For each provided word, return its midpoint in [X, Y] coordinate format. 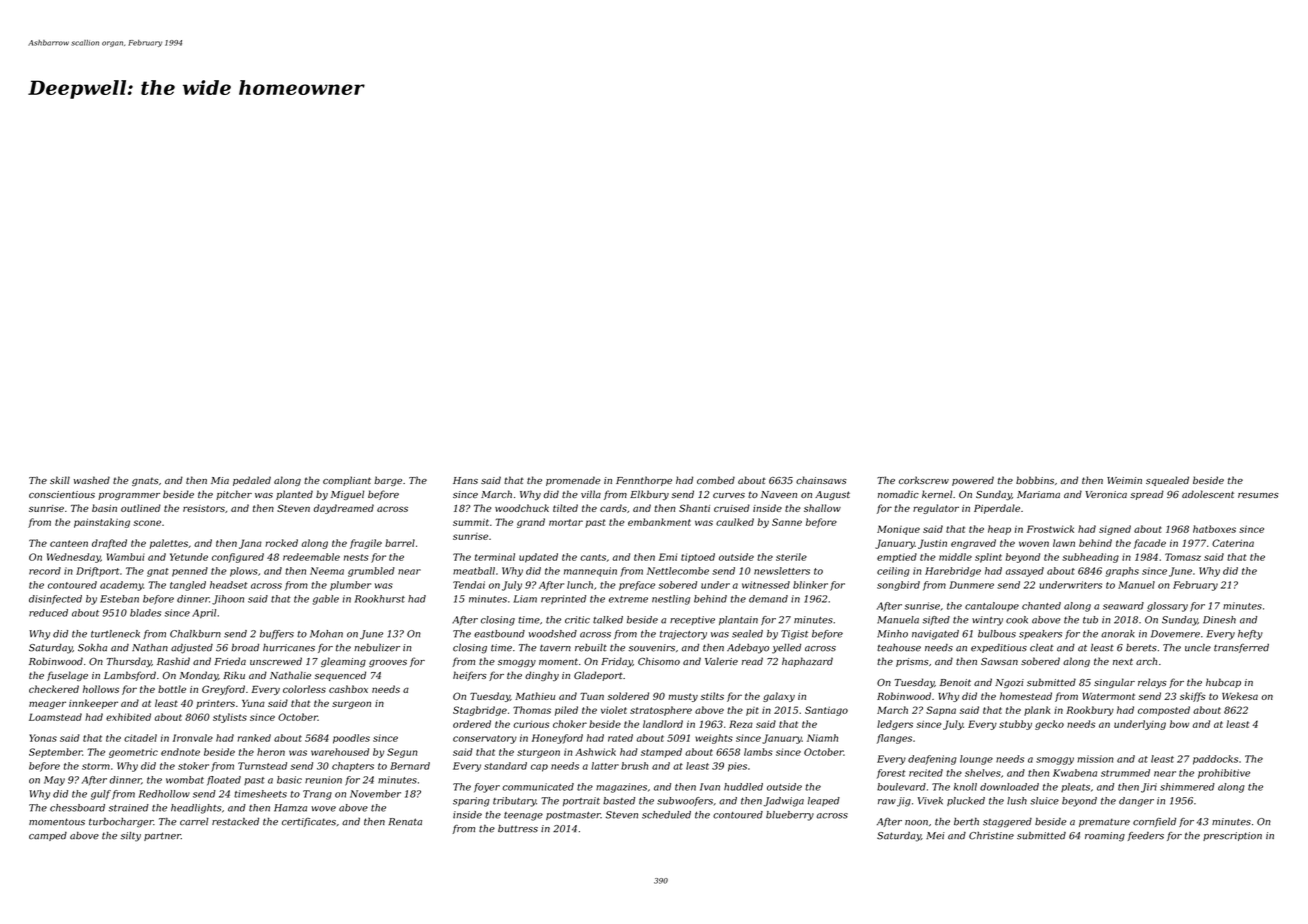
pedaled [252, 481]
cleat [1041, 648]
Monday [198, 676]
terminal [495, 557]
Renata [405, 822]
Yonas [43, 738]
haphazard [807, 662]
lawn [1064, 543]
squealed [1167, 481]
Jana [250, 544]
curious [531, 724]
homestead [1026, 696]
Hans [465, 480]
